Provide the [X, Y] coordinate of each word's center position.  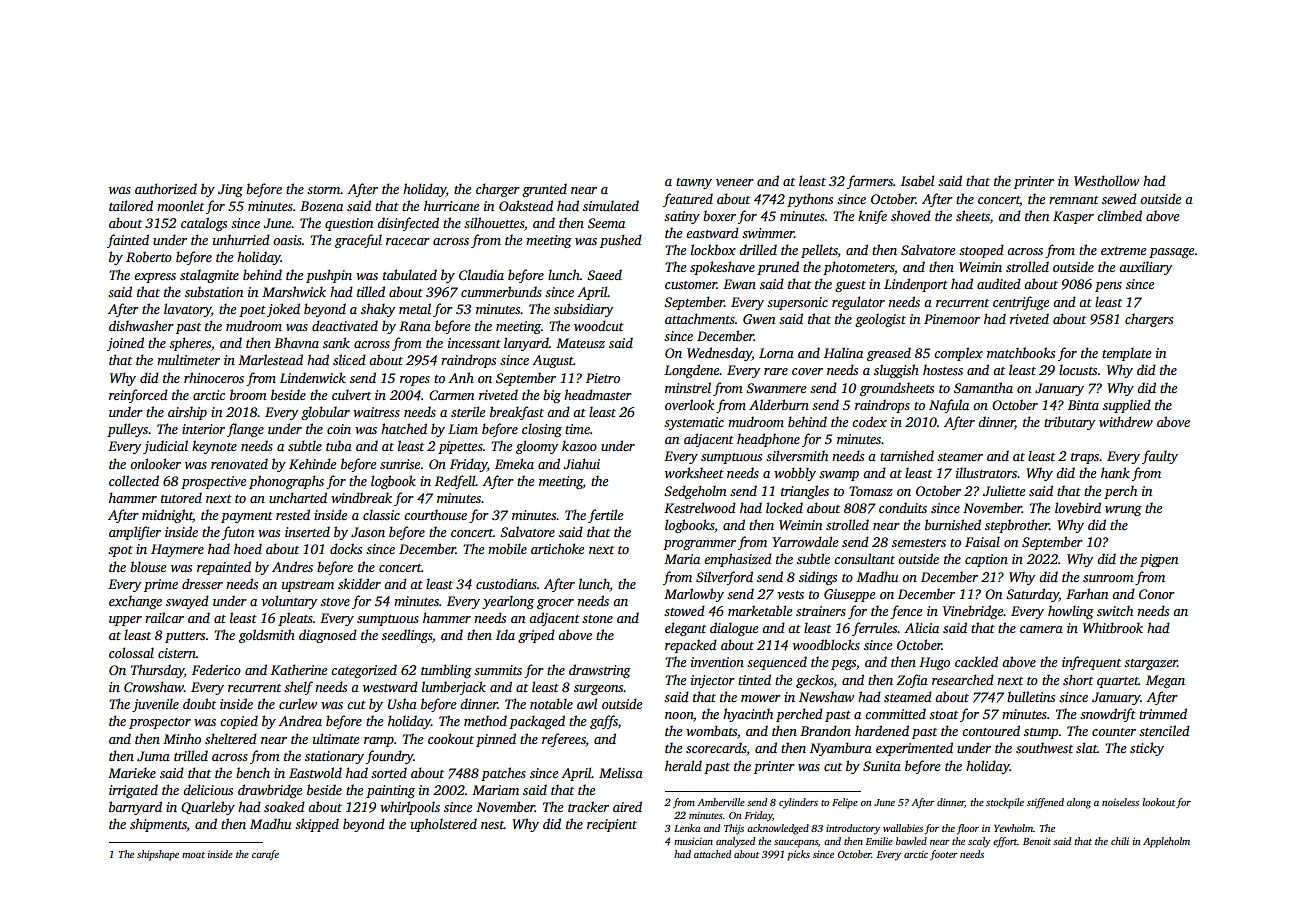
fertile [605, 516]
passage [1171, 253]
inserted [307, 531]
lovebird [1078, 507]
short [1078, 679]
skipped [317, 825]
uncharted [298, 497]
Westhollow [1106, 180]
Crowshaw [154, 686]
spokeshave [722, 268]
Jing [230, 190]
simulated [611, 205]
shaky [378, 310]
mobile [507, 548]
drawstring [600, 671]
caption [986, 560]
